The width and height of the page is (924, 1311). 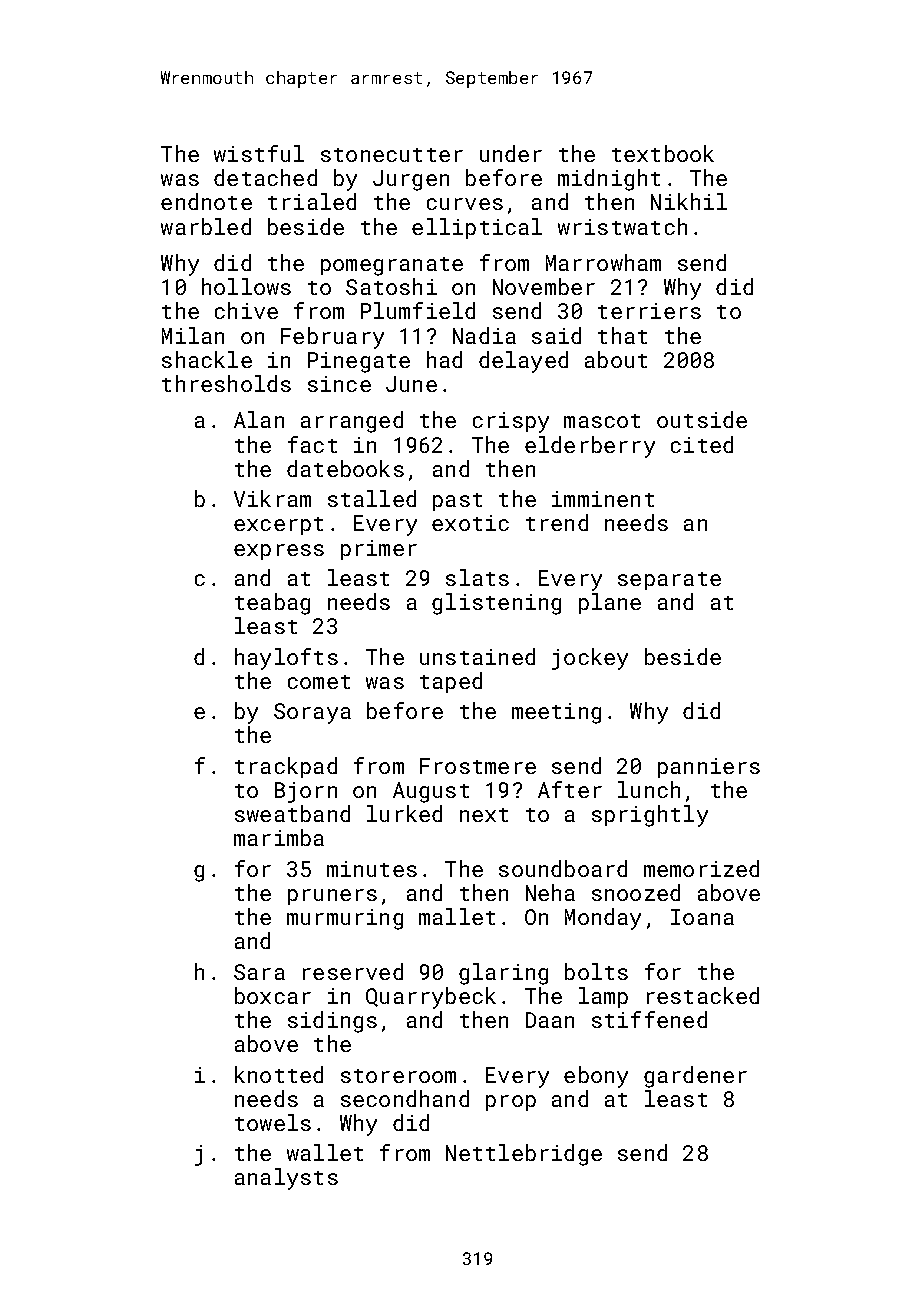 I want to click on Nettlebridge, so click(x=524, y=1155).
